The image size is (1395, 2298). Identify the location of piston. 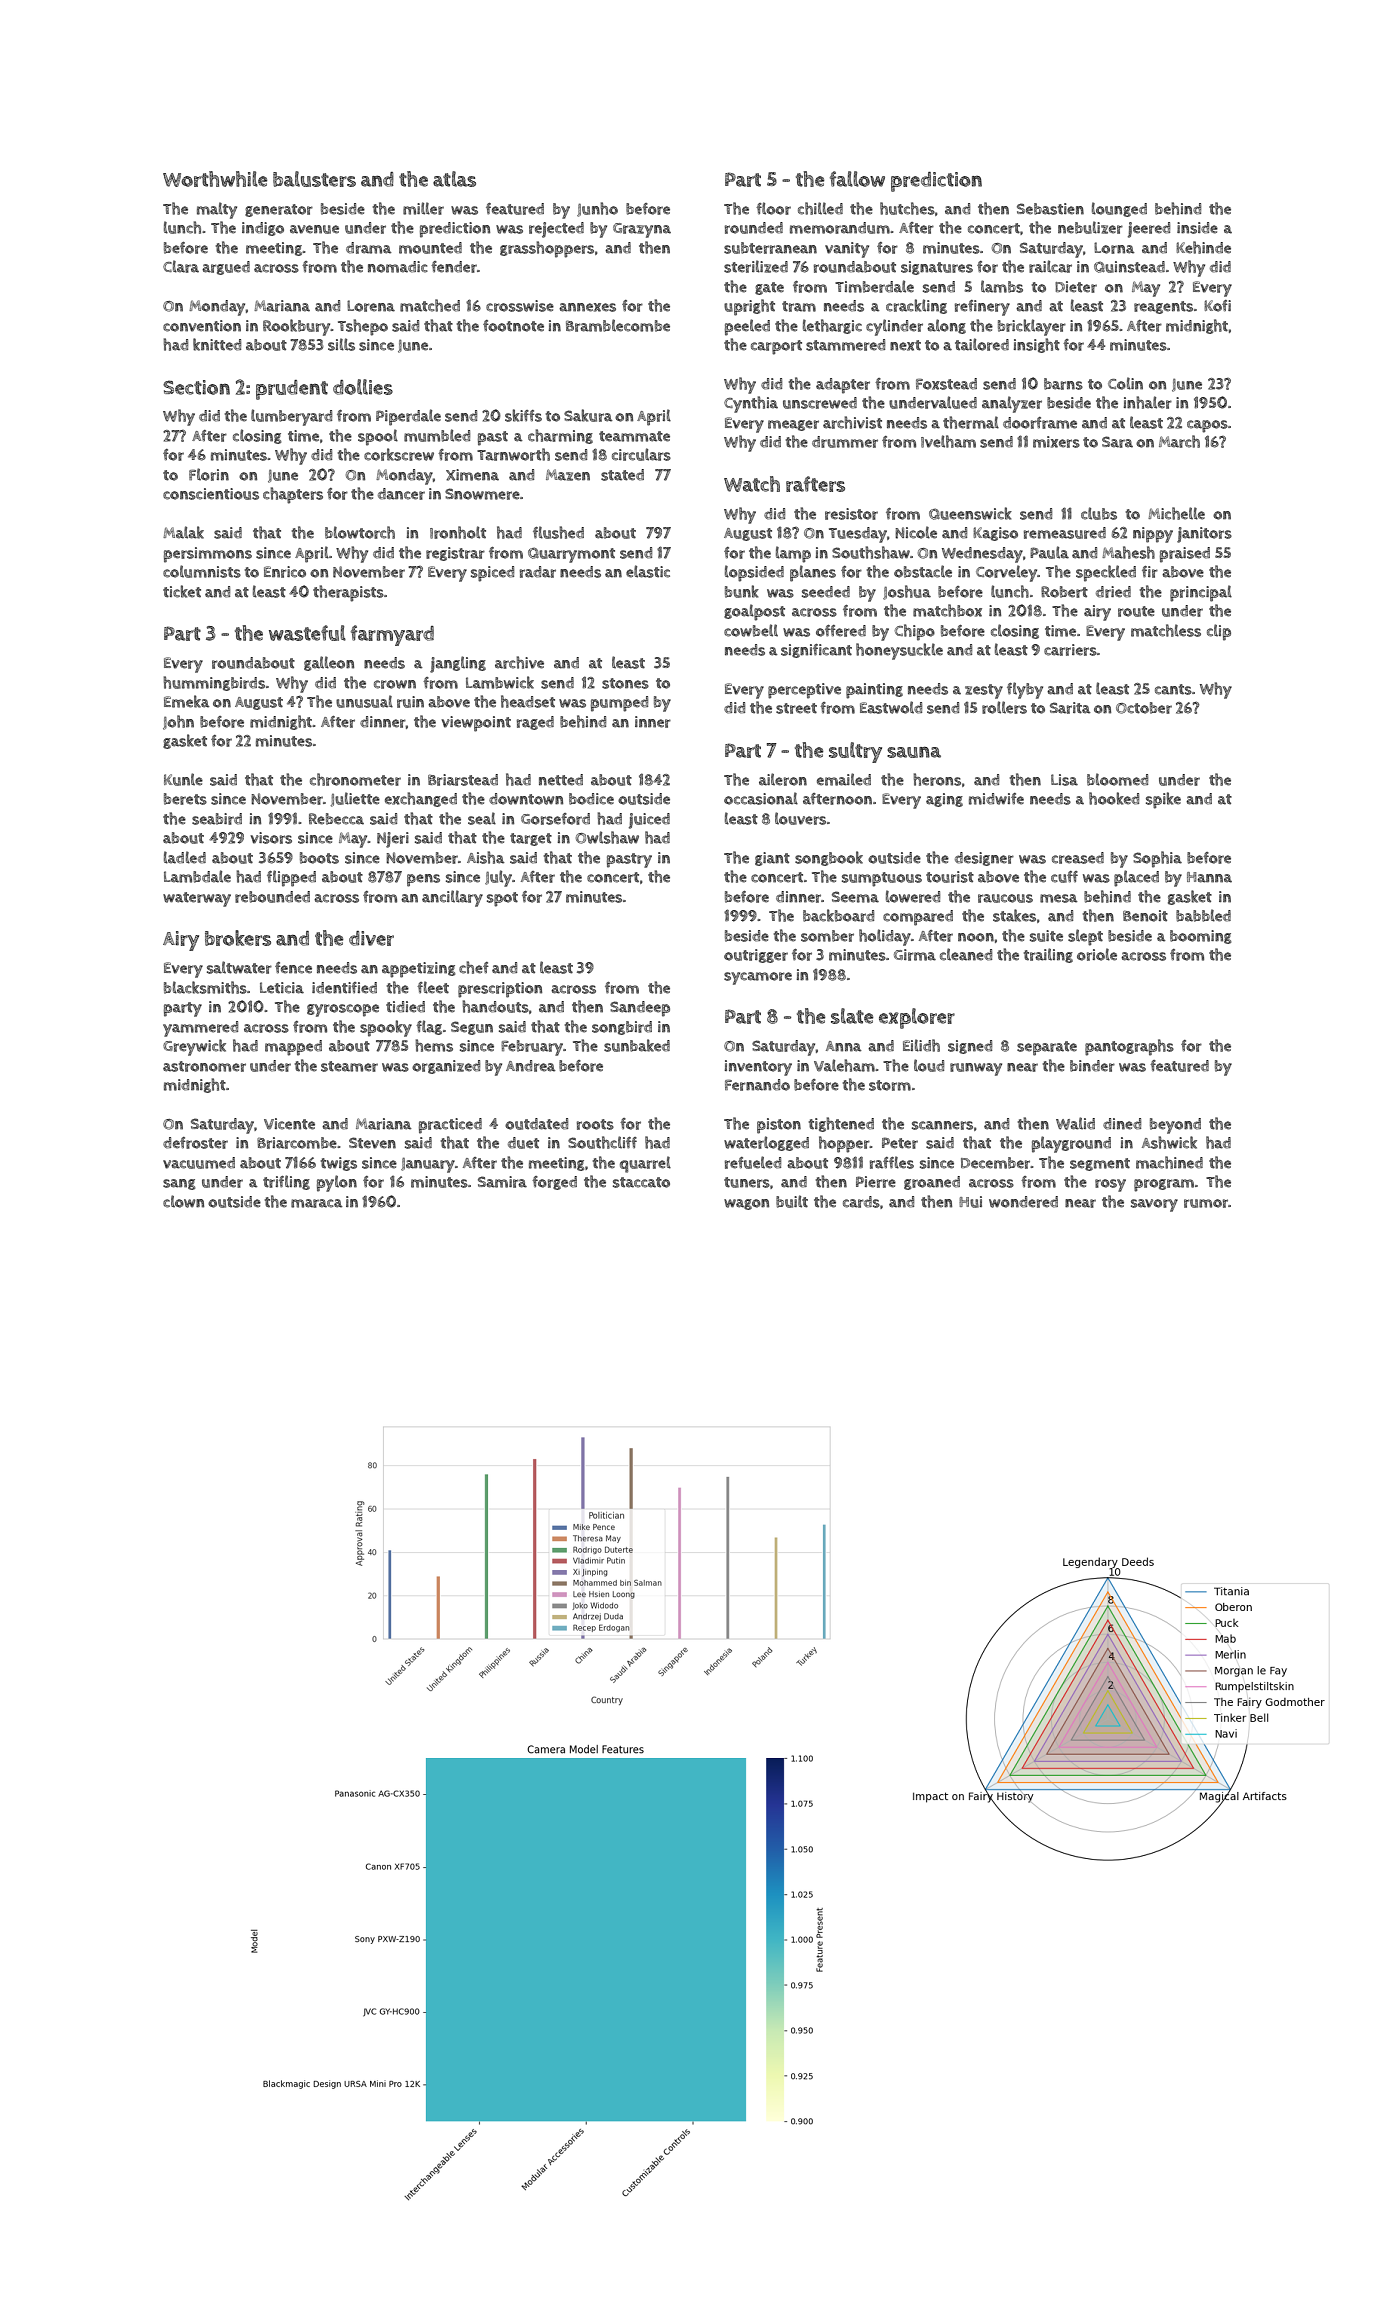
(779, 1126).
